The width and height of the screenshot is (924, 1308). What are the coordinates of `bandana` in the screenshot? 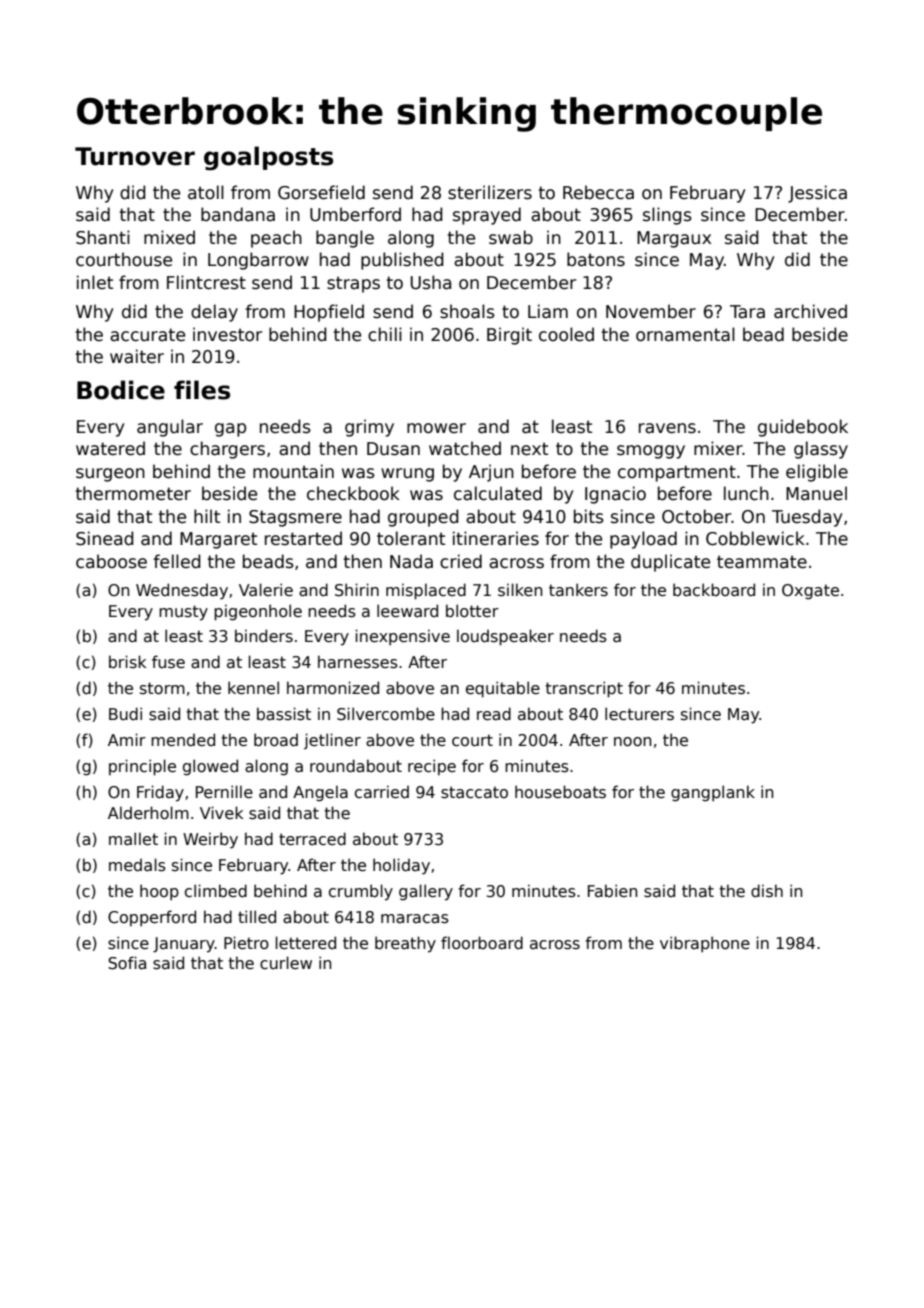 It's located at (238, 214).
